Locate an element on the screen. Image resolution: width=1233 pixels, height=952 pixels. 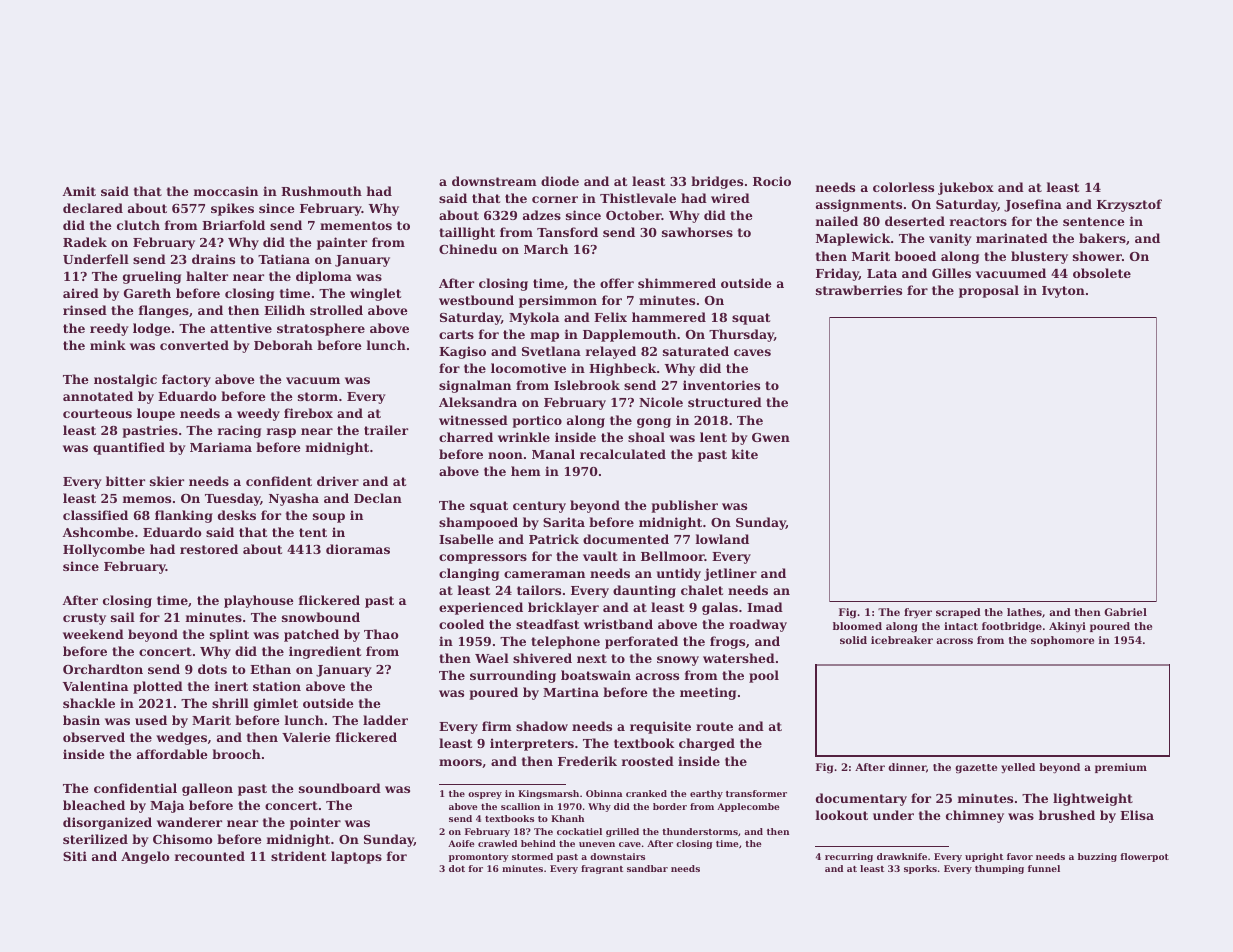
Patrick is located at coordinates (554, 539).
